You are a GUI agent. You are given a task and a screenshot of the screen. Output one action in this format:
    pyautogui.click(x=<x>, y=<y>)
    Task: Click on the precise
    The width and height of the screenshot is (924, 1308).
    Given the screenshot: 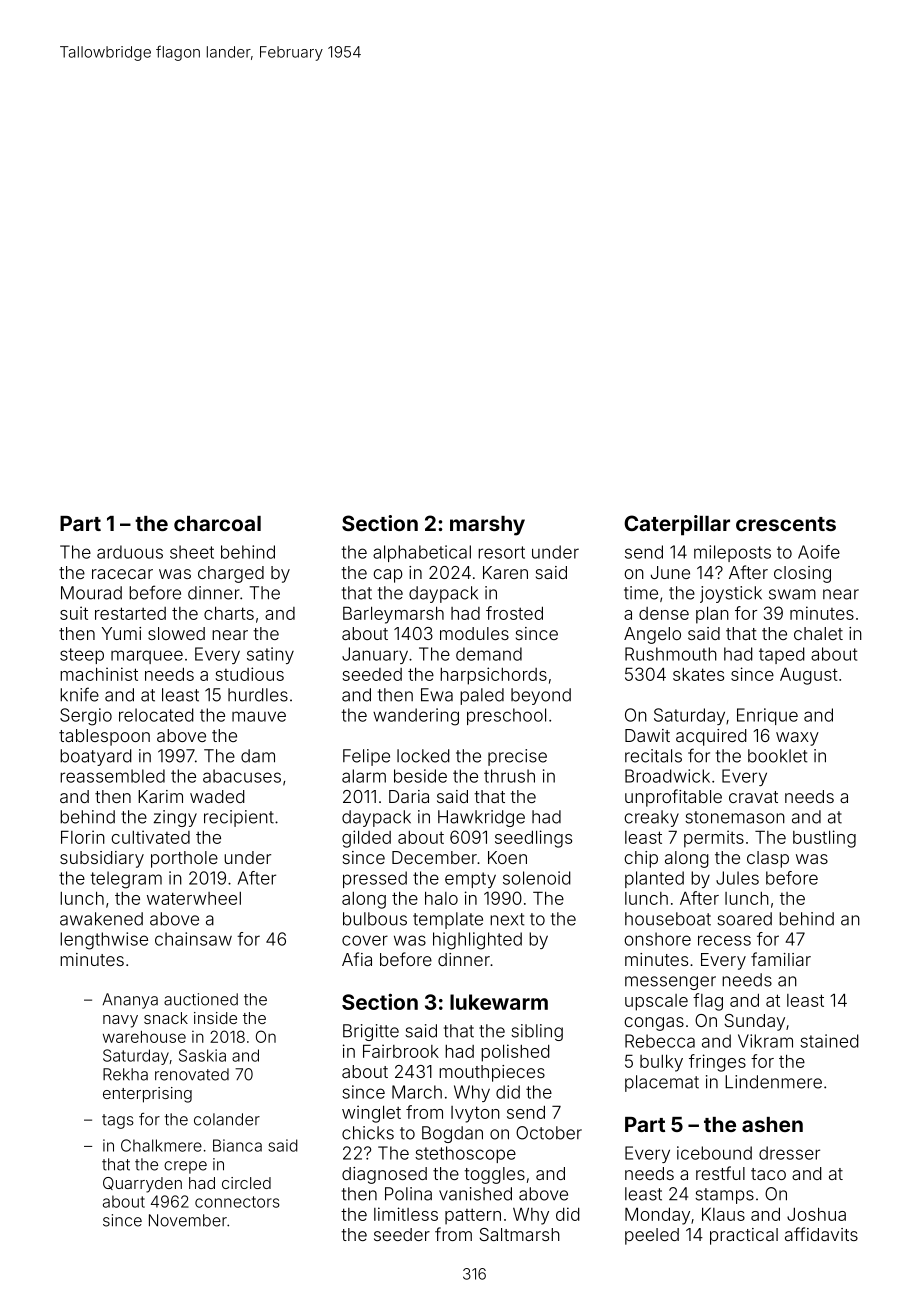 What is the action you would take?
    pyautogui.click(x=517, y=757)
